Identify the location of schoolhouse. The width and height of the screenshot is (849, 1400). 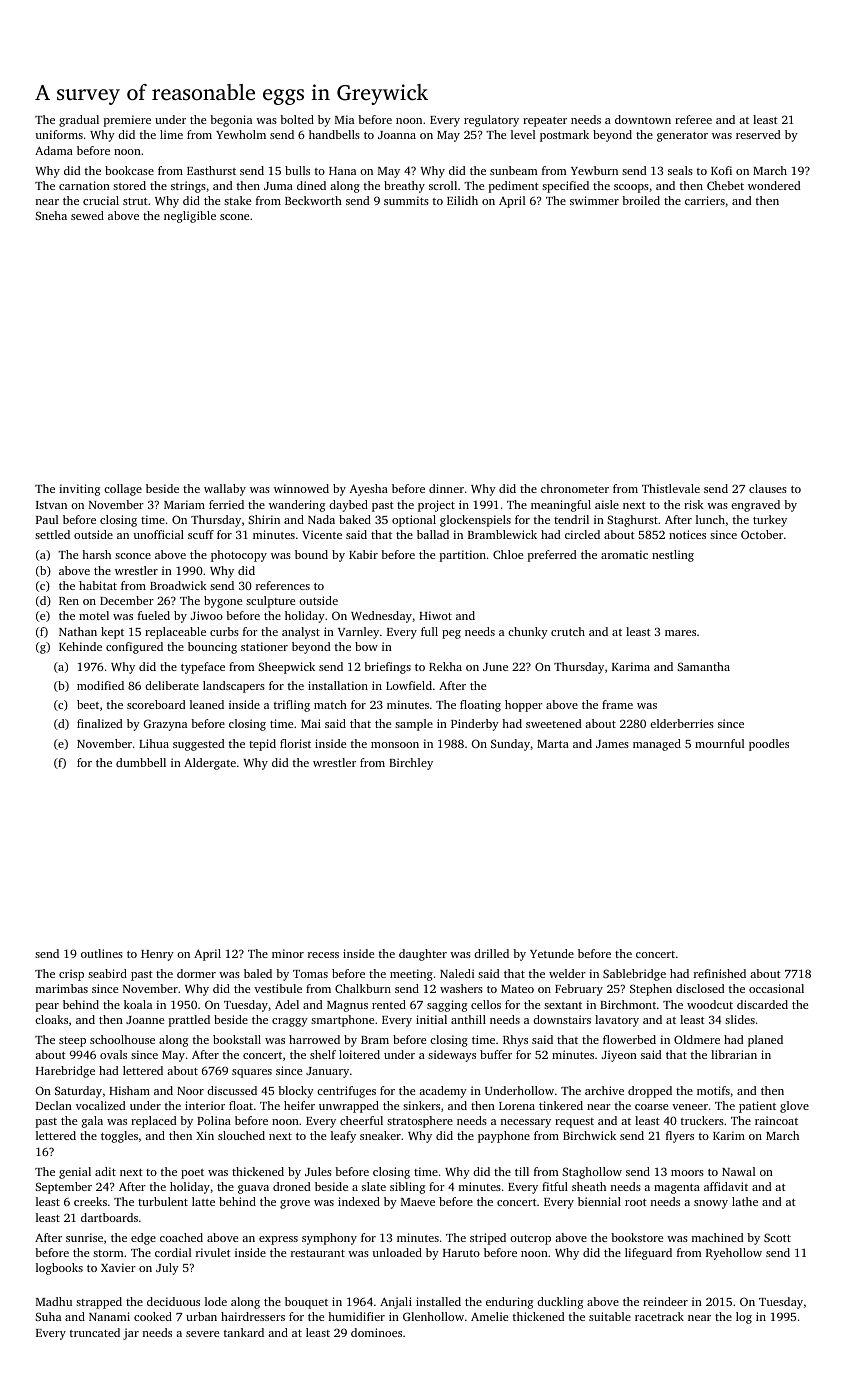
(122, 1039).
